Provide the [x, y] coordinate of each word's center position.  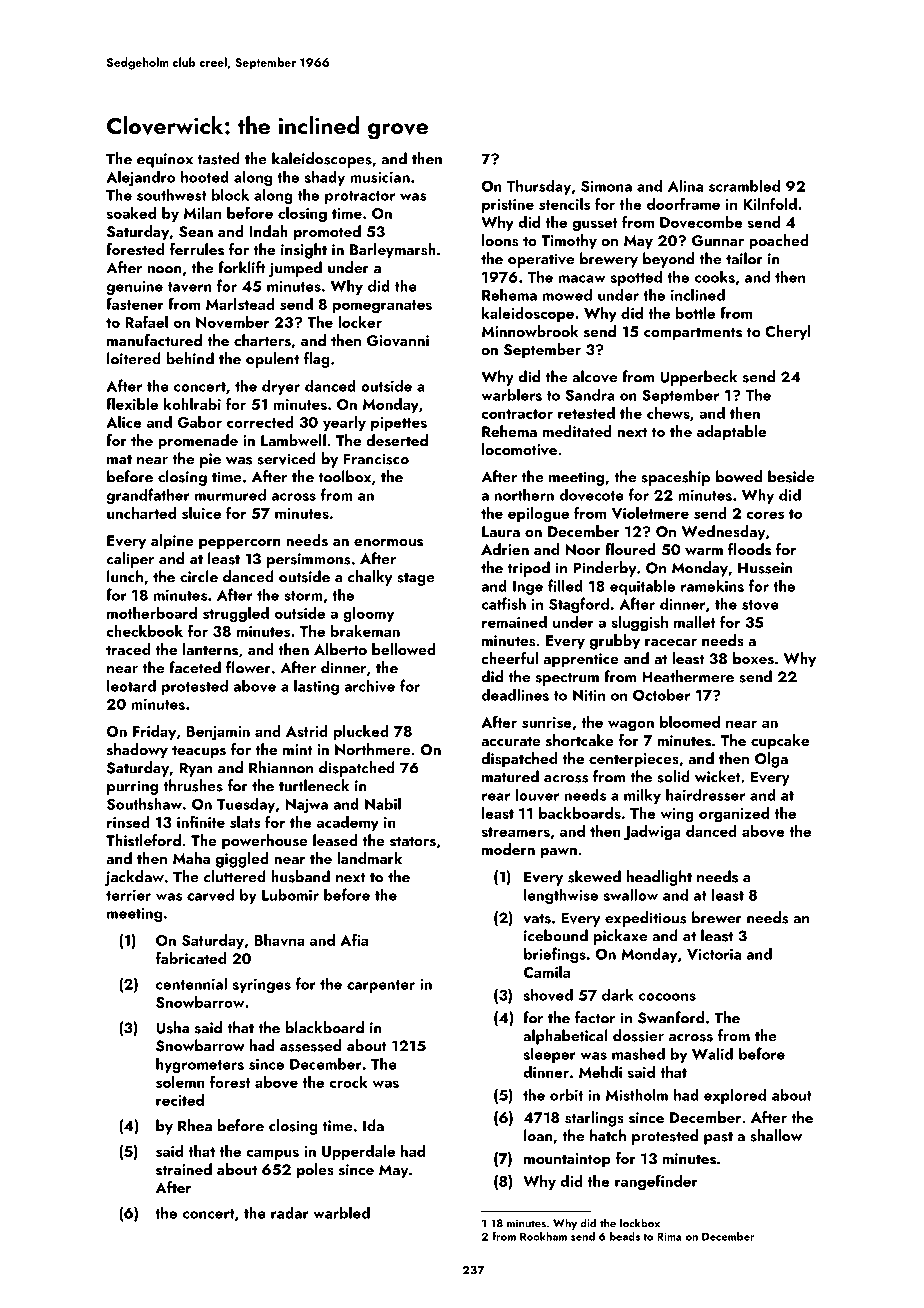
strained [184, 1169]
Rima [669, 1236]
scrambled [744, 186]
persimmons [309, 560]
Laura [501, 531]
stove [760, 605]
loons [500, 240]
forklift [242, 267]
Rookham [543, 1236]
